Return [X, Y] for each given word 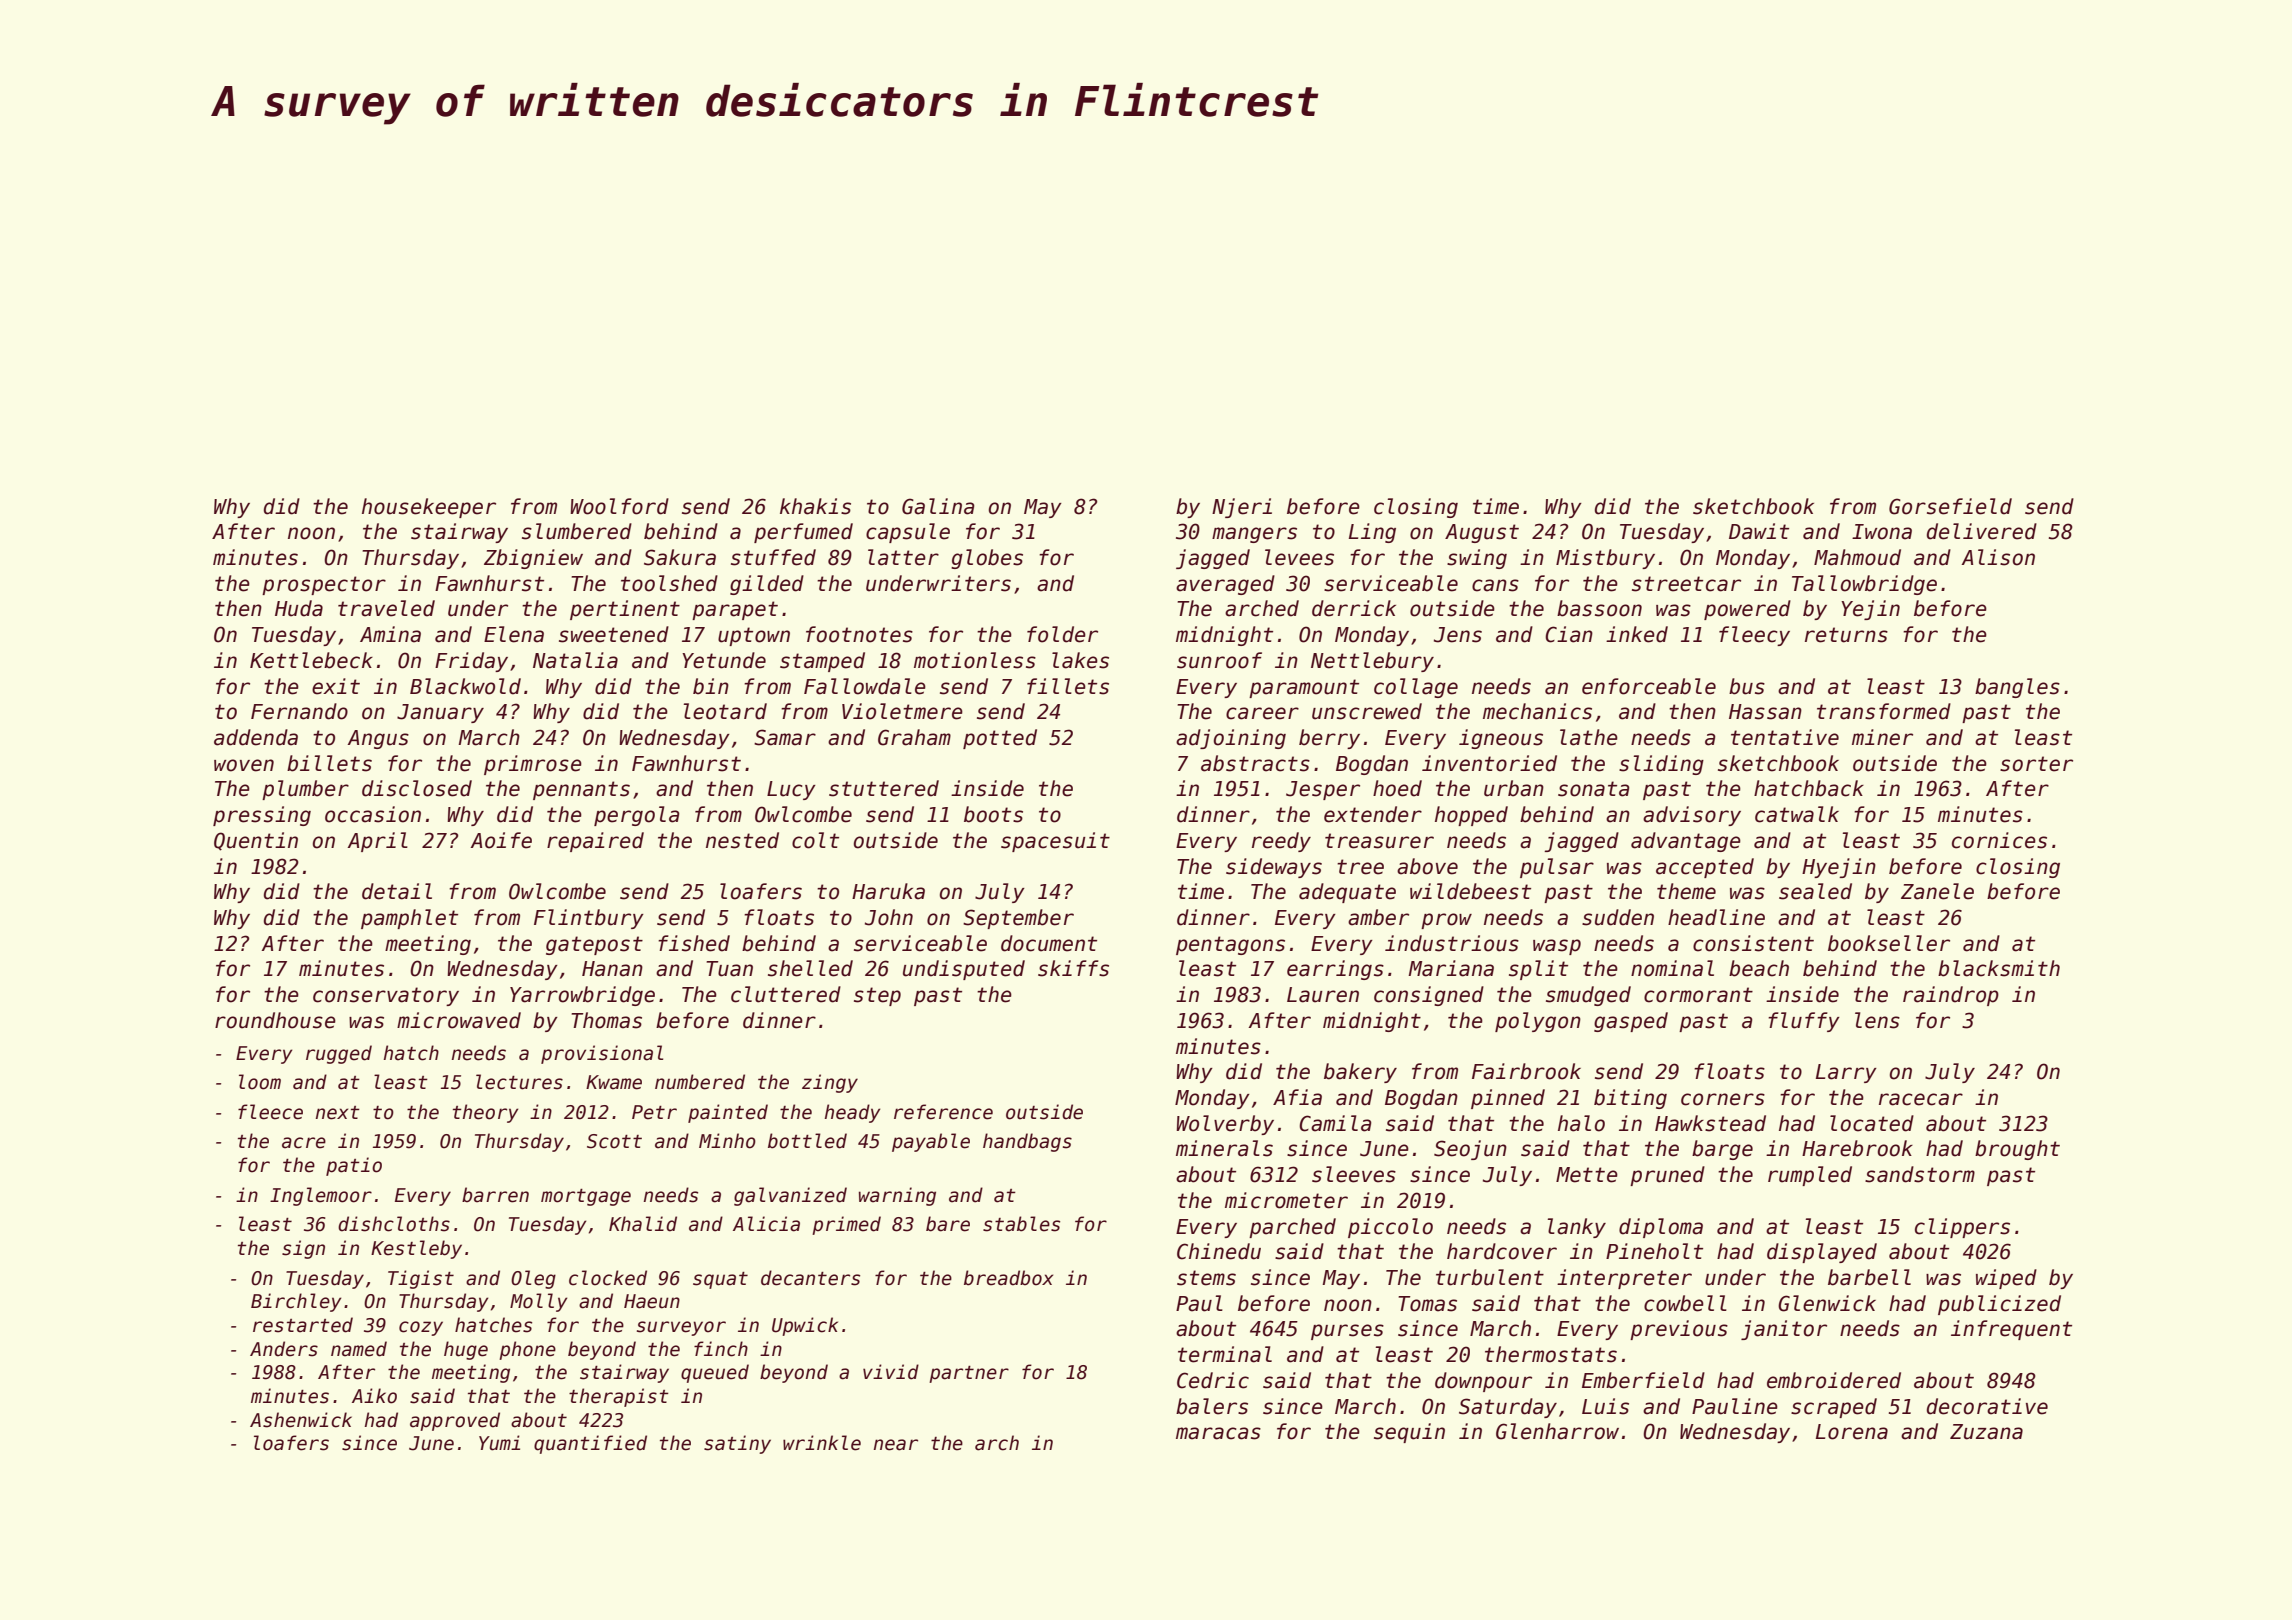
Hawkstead [1710, 1123]
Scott [614, 1141]
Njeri [1242, 508]
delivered [1982, 531]
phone [527, 1350]
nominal [1672, 968]
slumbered [577, 531]
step [877, 996]
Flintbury [589, 919]
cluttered [786, 994]
